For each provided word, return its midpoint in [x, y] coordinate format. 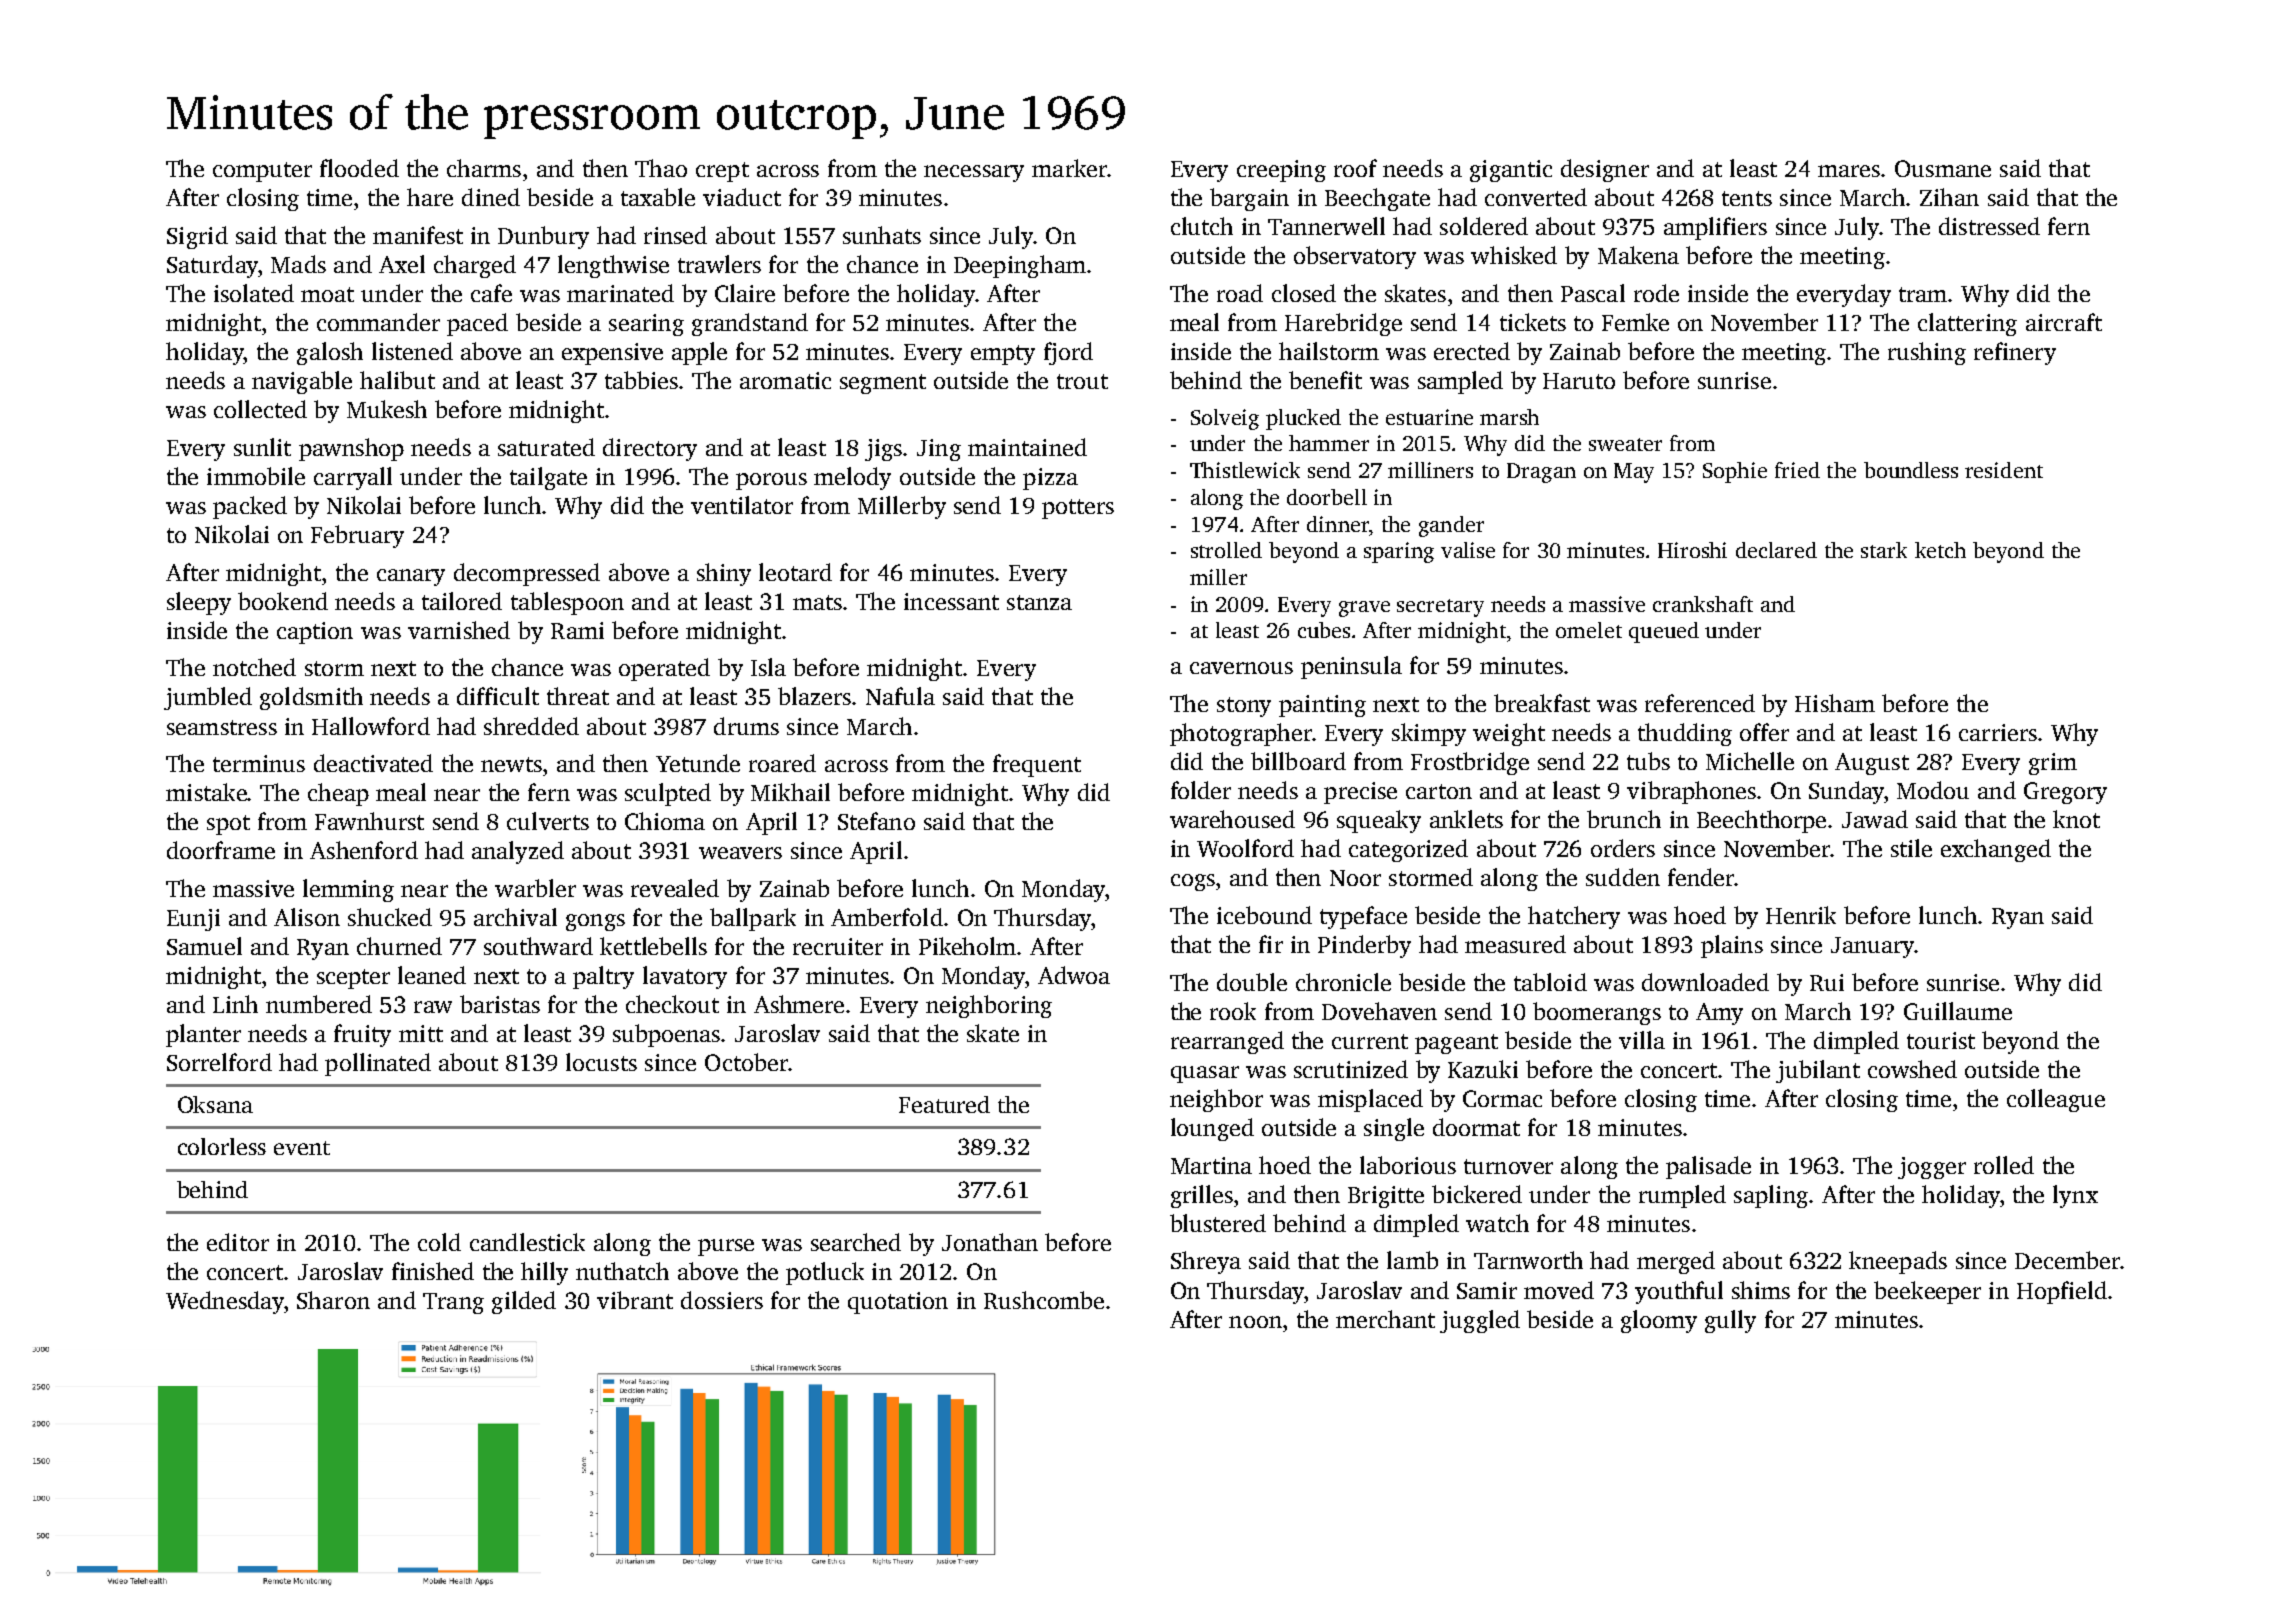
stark [1884, 550]
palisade [1708, 1167]
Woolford [1245, 848]
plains [1732, 946]
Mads [298, 264]
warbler [535, 888]
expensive [612, 354]
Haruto [1579, 381]
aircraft [2064, 322]
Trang [453, 1303]
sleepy [199, 603]
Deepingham [1020, 266]
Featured [944, 1104]
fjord [1068, 353]
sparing [1399, 552]
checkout [672, 1004]
